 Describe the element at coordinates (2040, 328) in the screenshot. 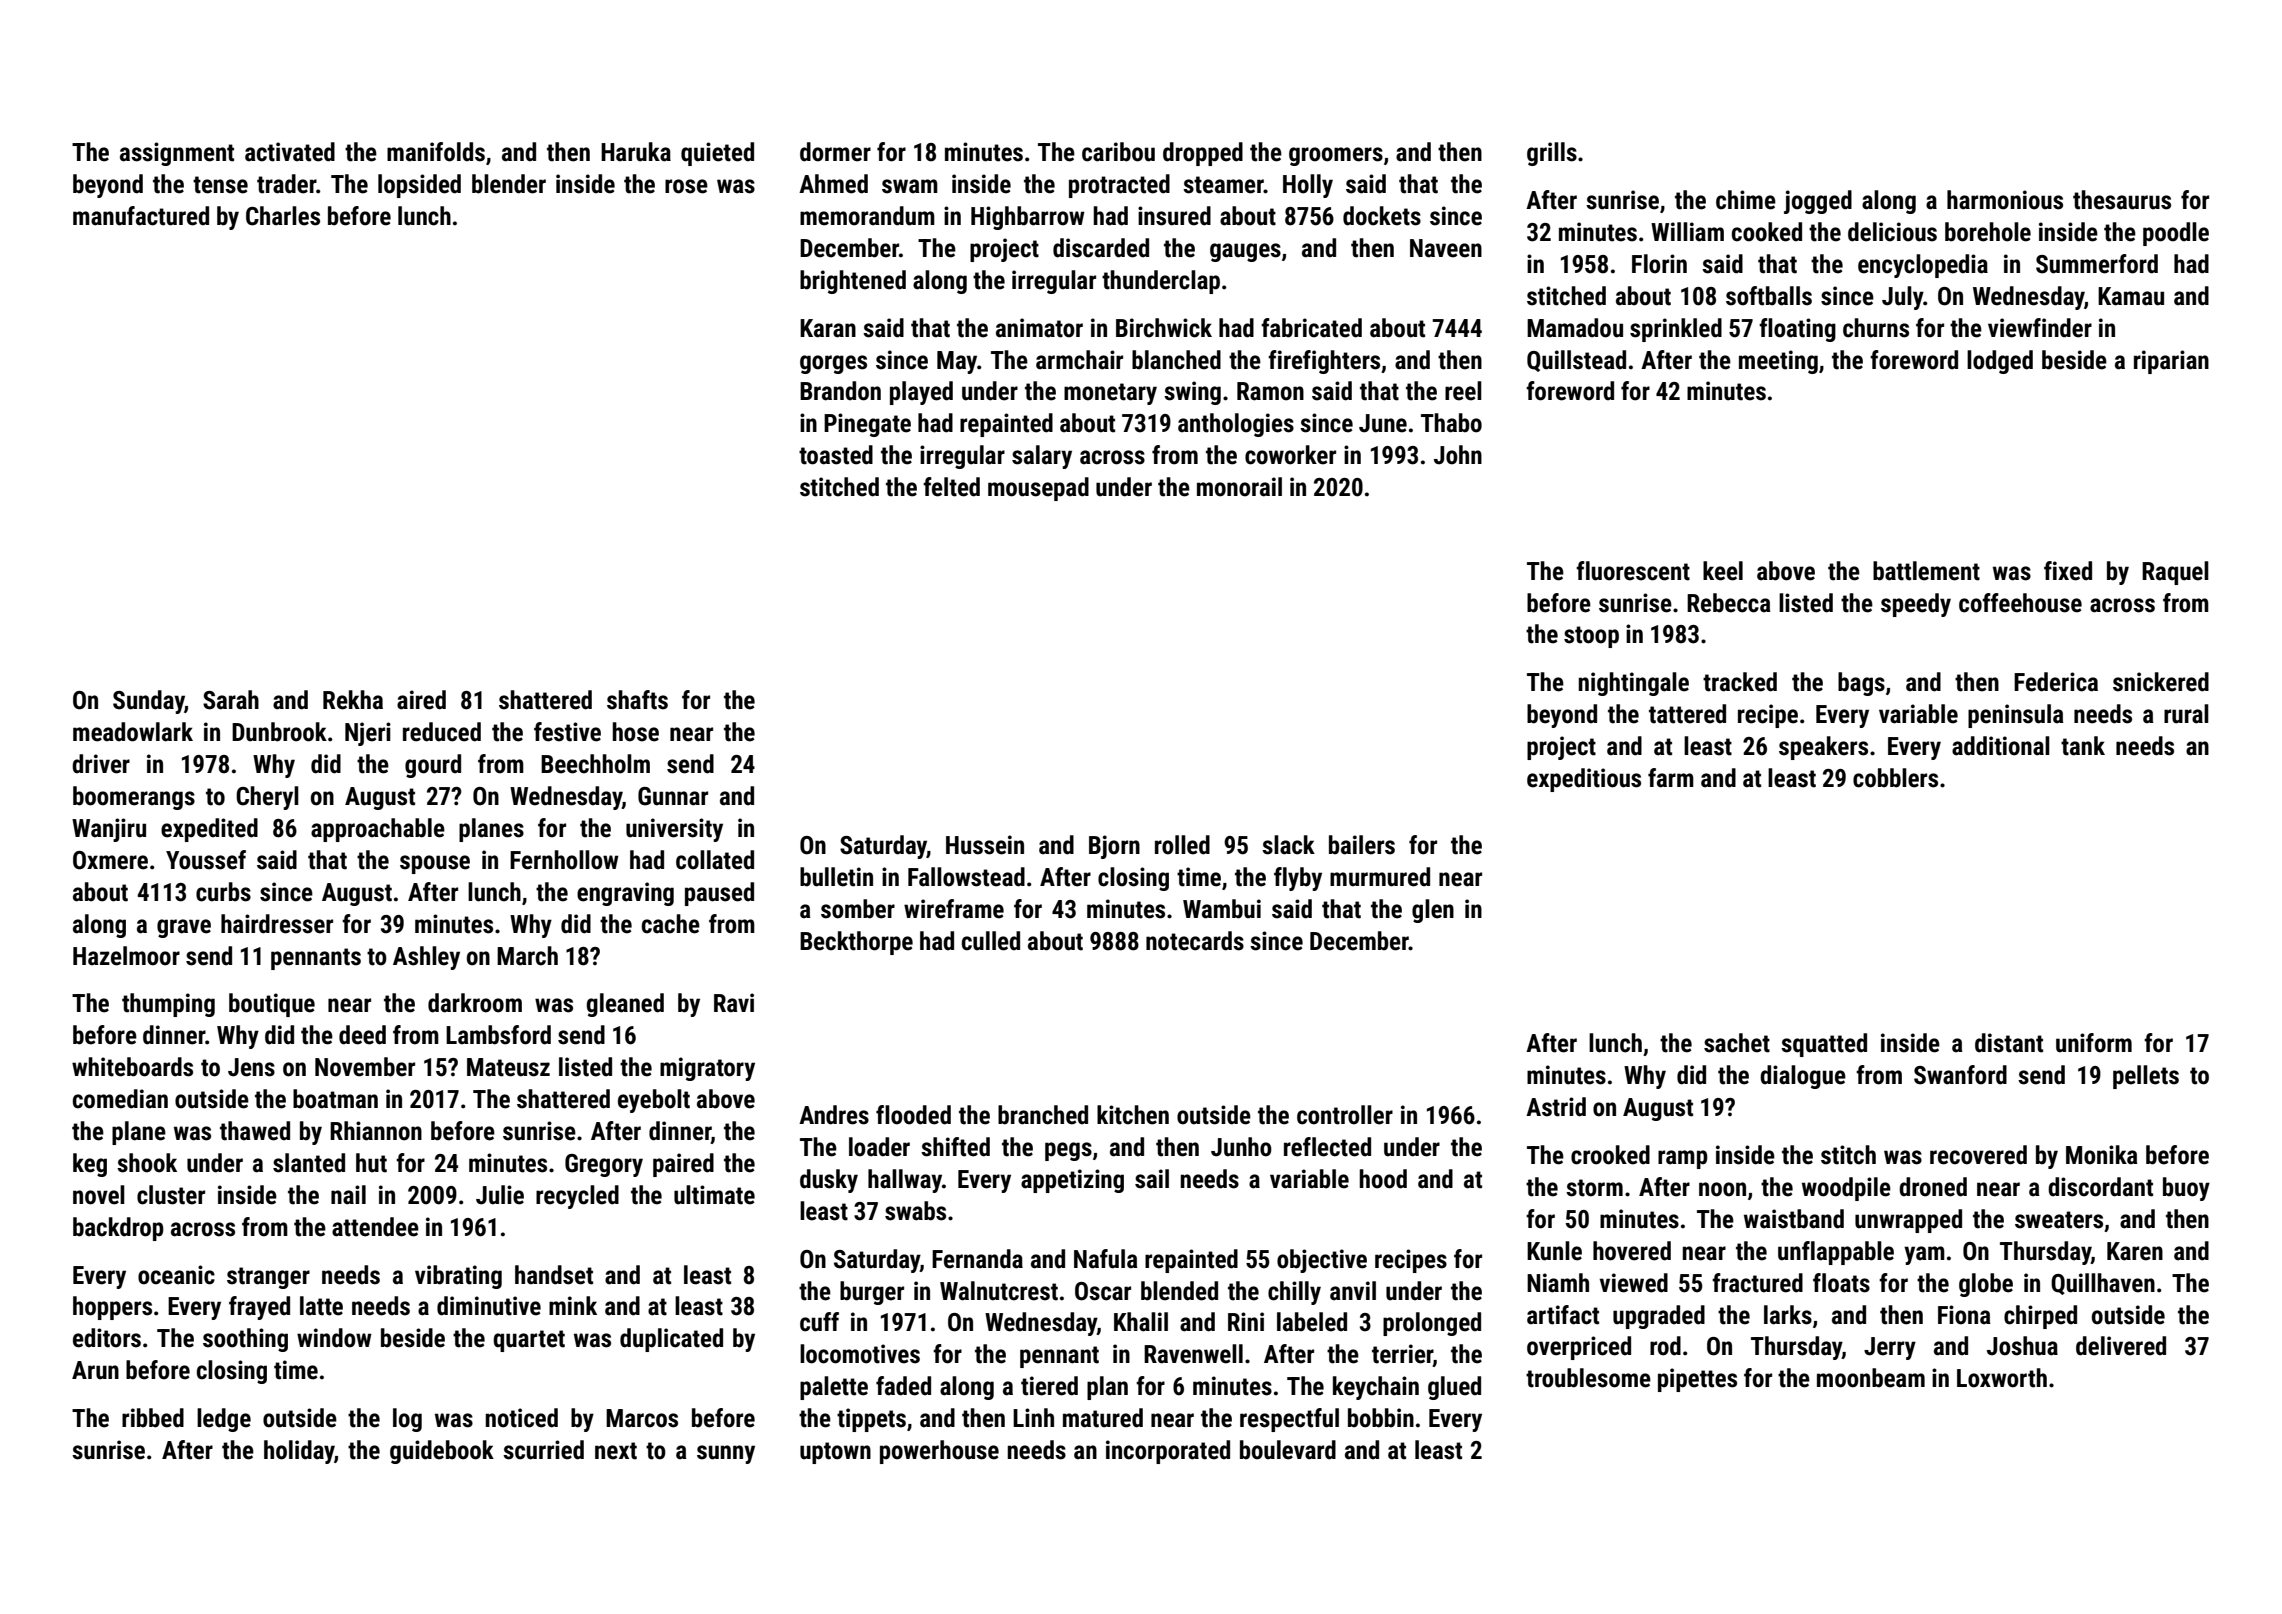

I see `viewfinder` at that location.
